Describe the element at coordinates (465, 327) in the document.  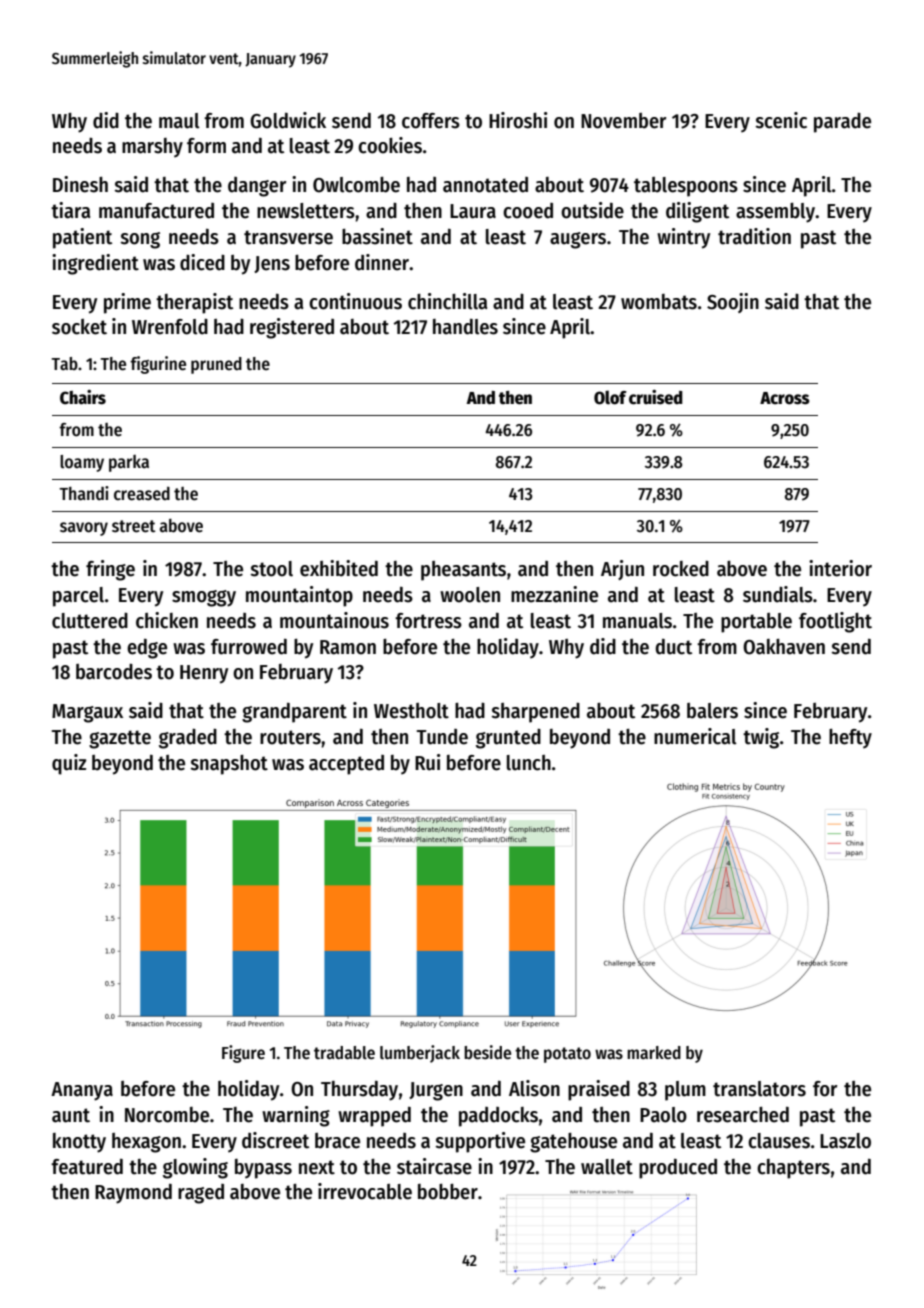
I see `handles` at that location.
